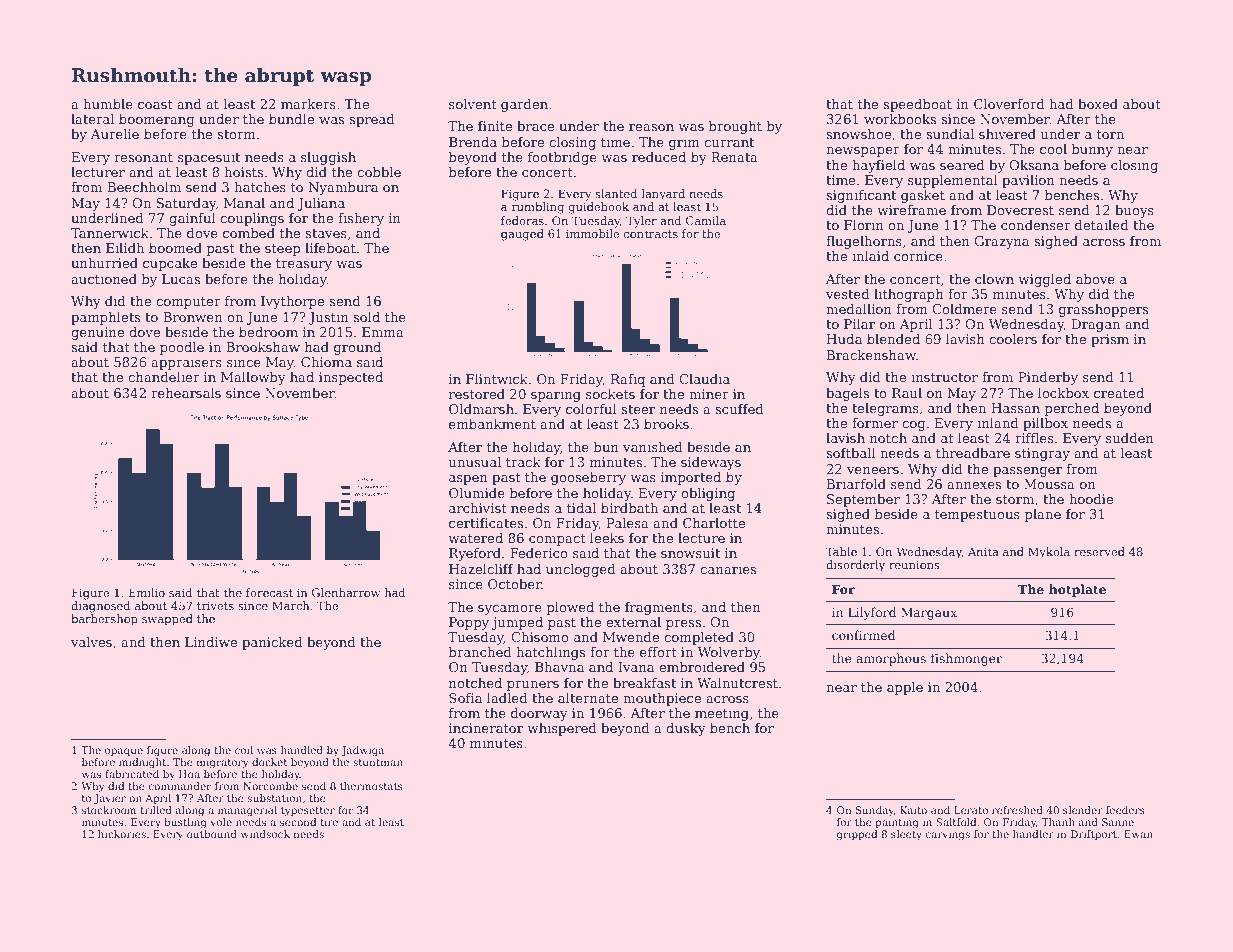  I want to click on opaque, so click(124, 752).
